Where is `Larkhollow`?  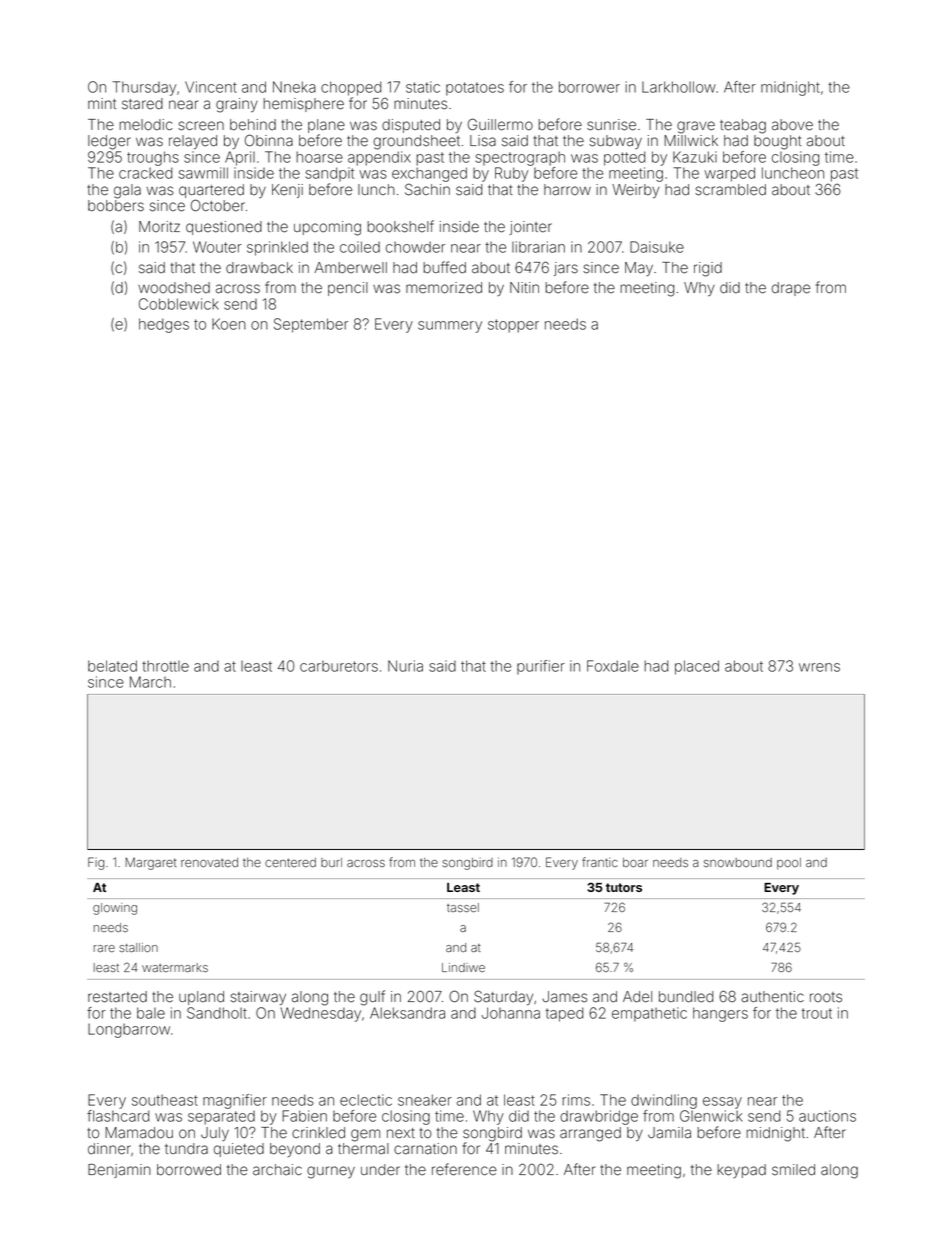
Larkhollow is located at coordinates (679, 87).
